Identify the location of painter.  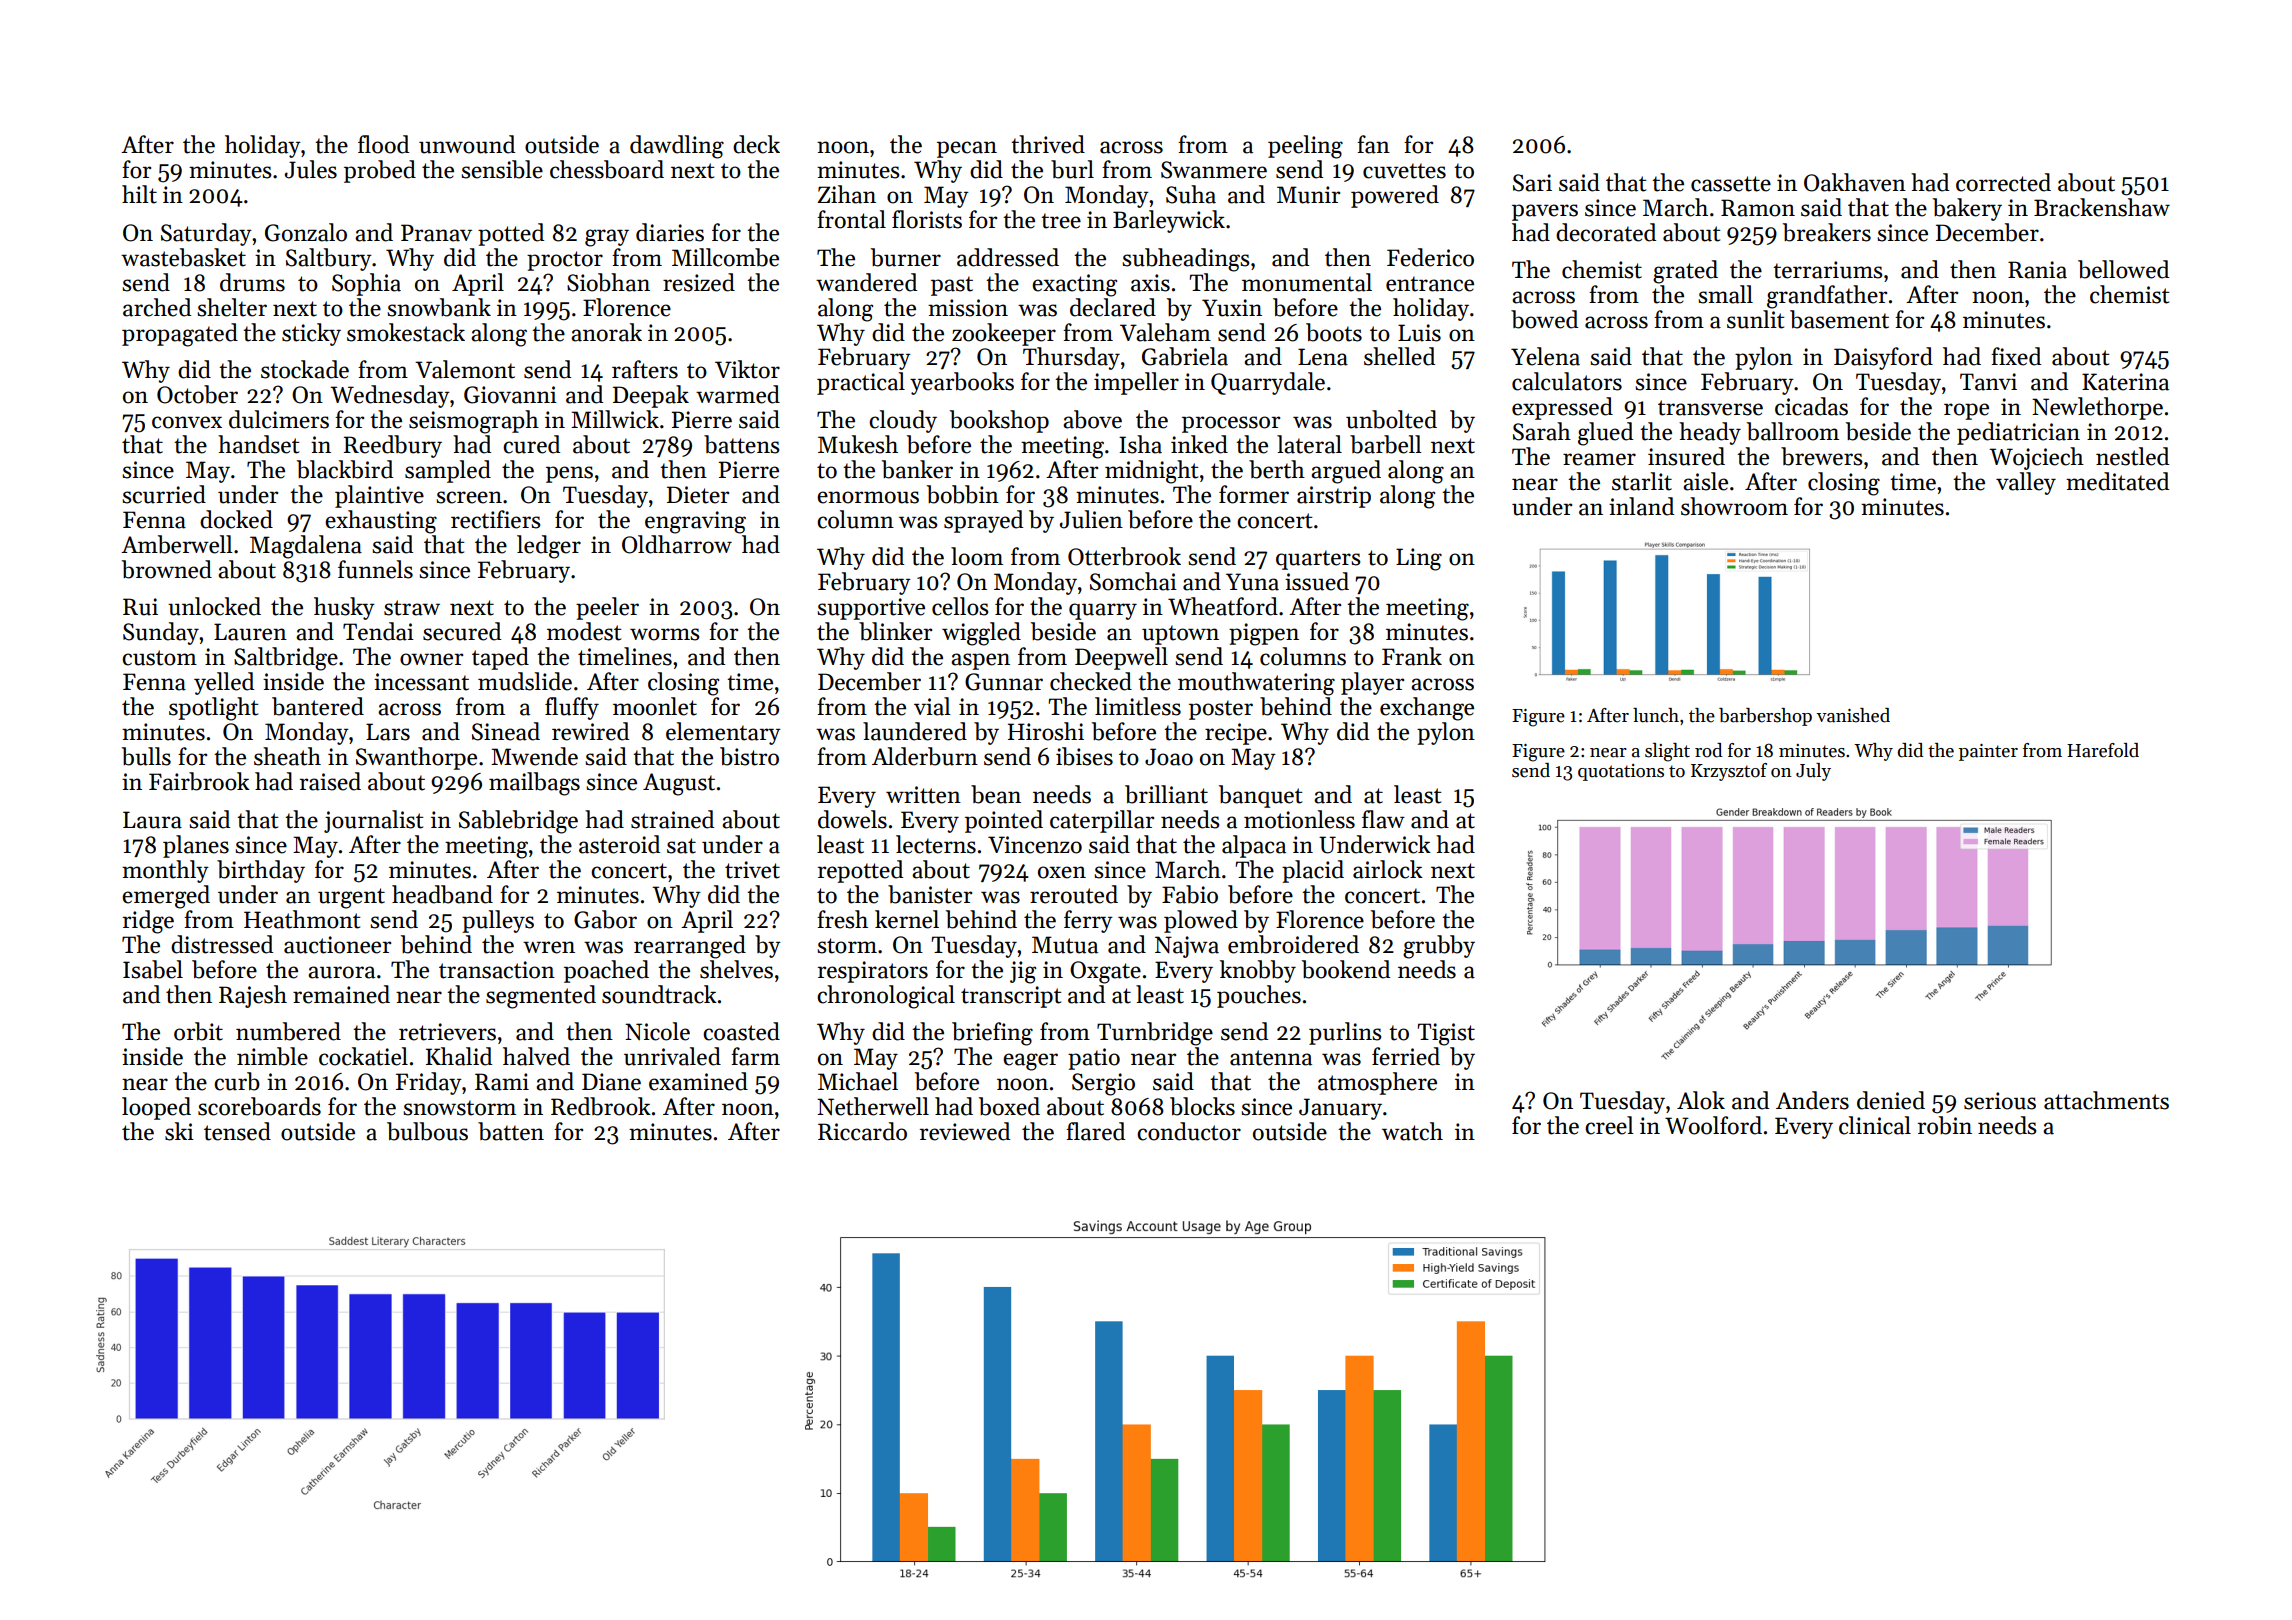
(1988, 752).
